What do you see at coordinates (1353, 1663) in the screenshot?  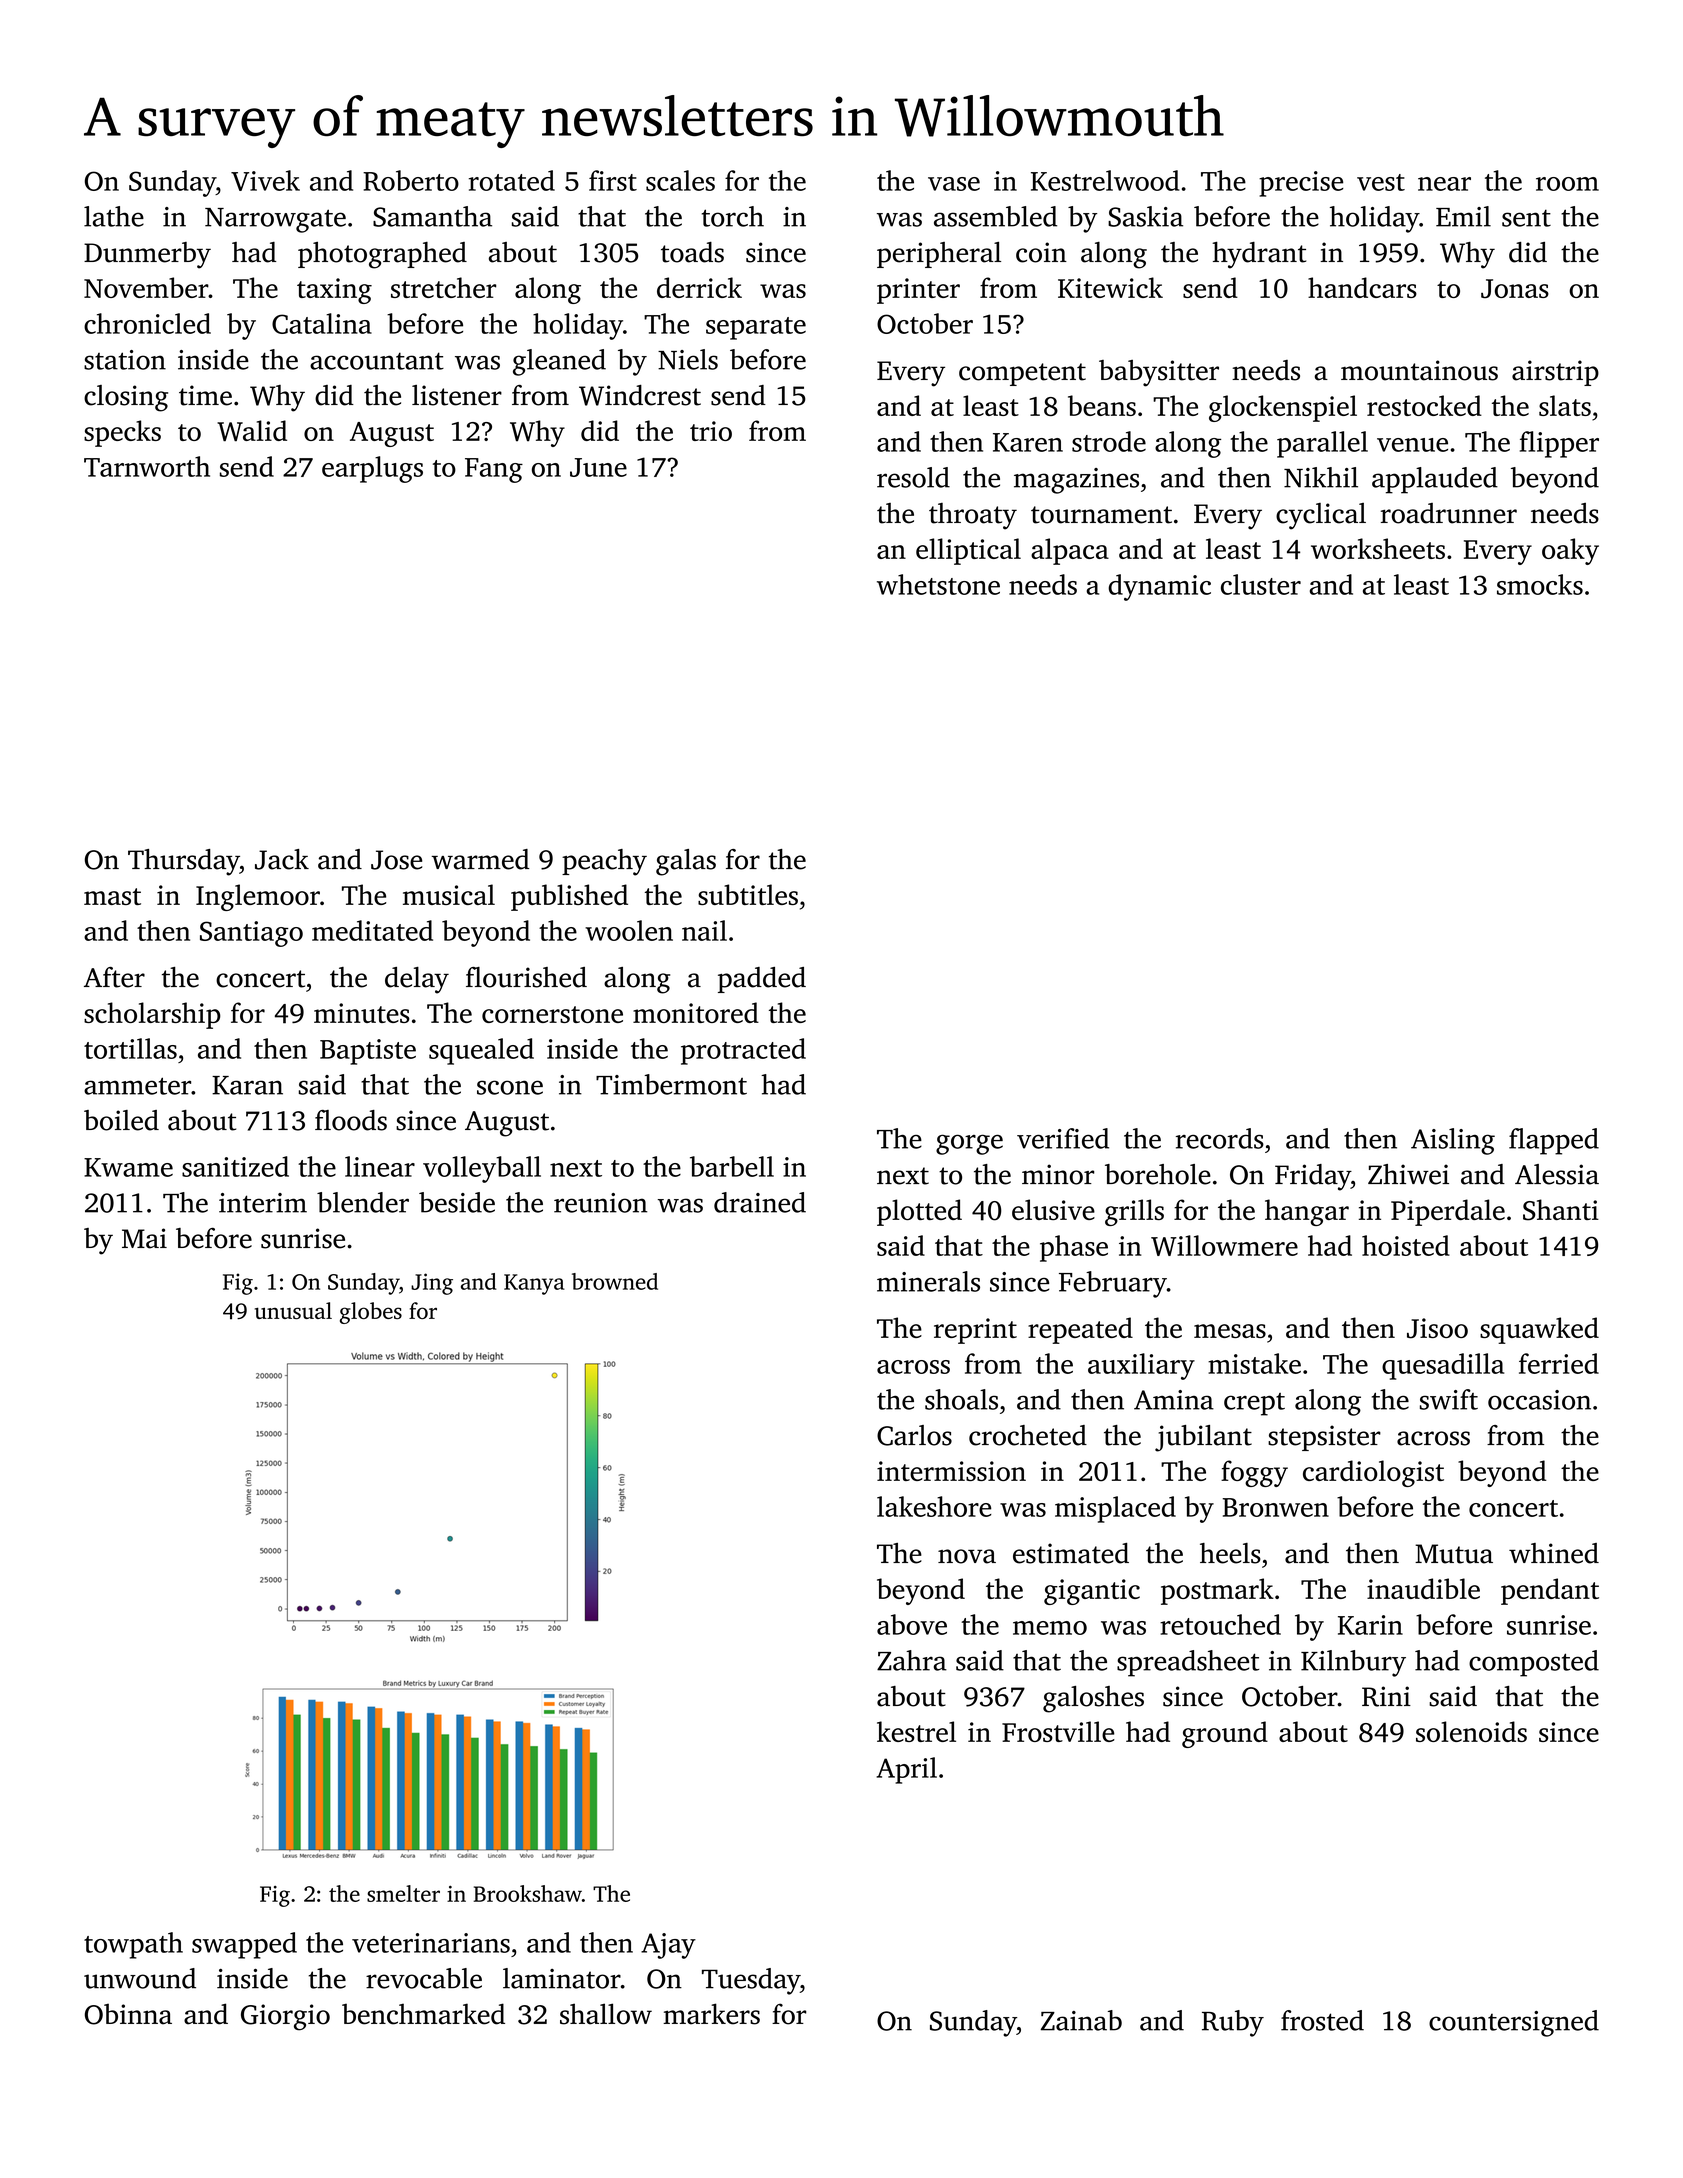 I see `Kilnbury` at bounding box center [1353, 1663].
